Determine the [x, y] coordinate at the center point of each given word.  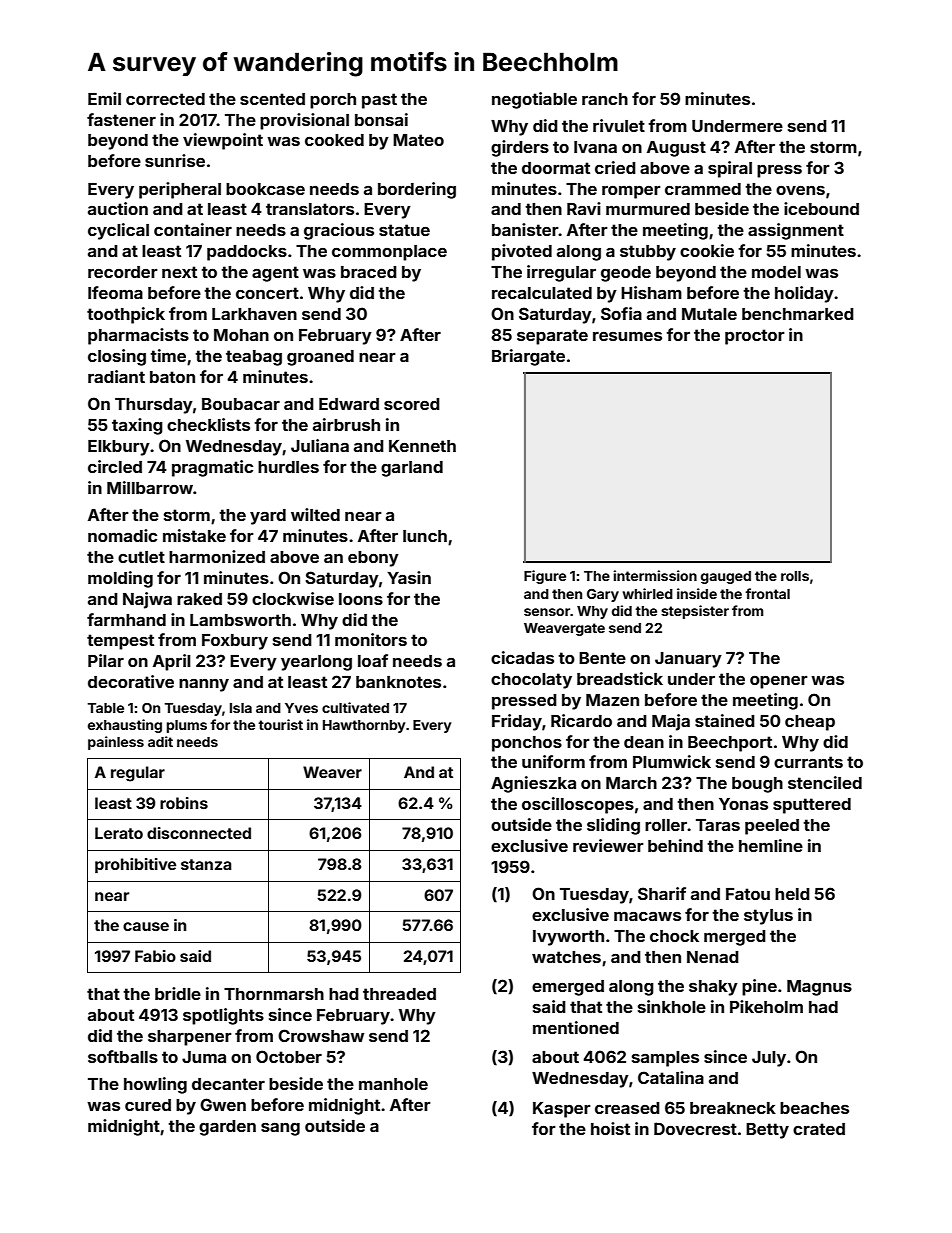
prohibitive [135, 865]
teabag [254, 358]
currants [808, 762]
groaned [320, 358]
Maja [671, 722]
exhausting [125, 726]
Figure [545, 577]
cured [148, 1105]
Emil [104, 98]
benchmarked [798, 314]
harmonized [217, 556]
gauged [726, 577]
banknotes [398, 682]
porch [333, 101]
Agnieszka [533, 784]
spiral [730, 169]
